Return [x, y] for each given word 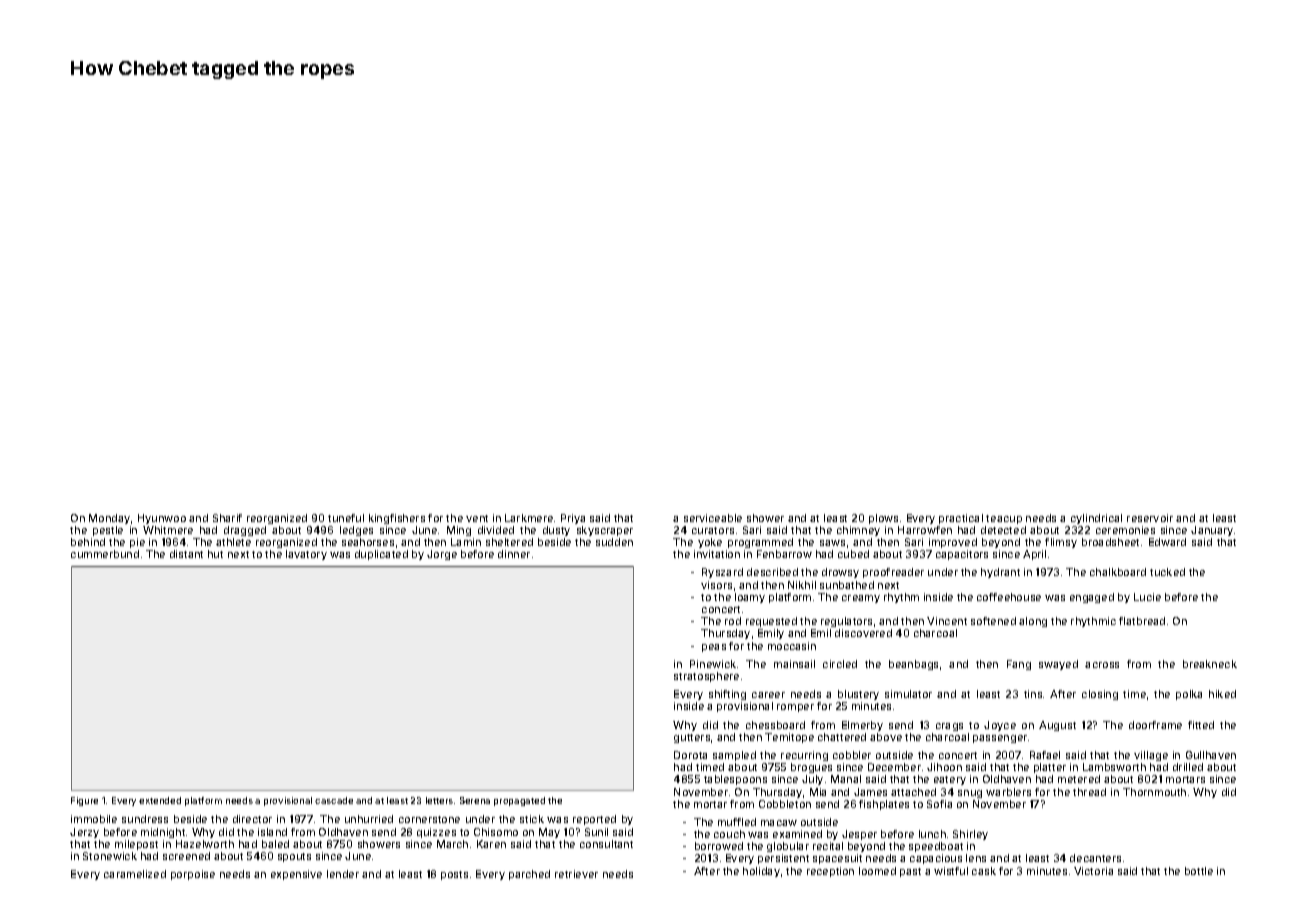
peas [714, 648]
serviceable [713, 518]
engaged [1092, 598]
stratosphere [706, 677]
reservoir [1150, 518]
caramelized [135, 874]
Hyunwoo [162, 519]
